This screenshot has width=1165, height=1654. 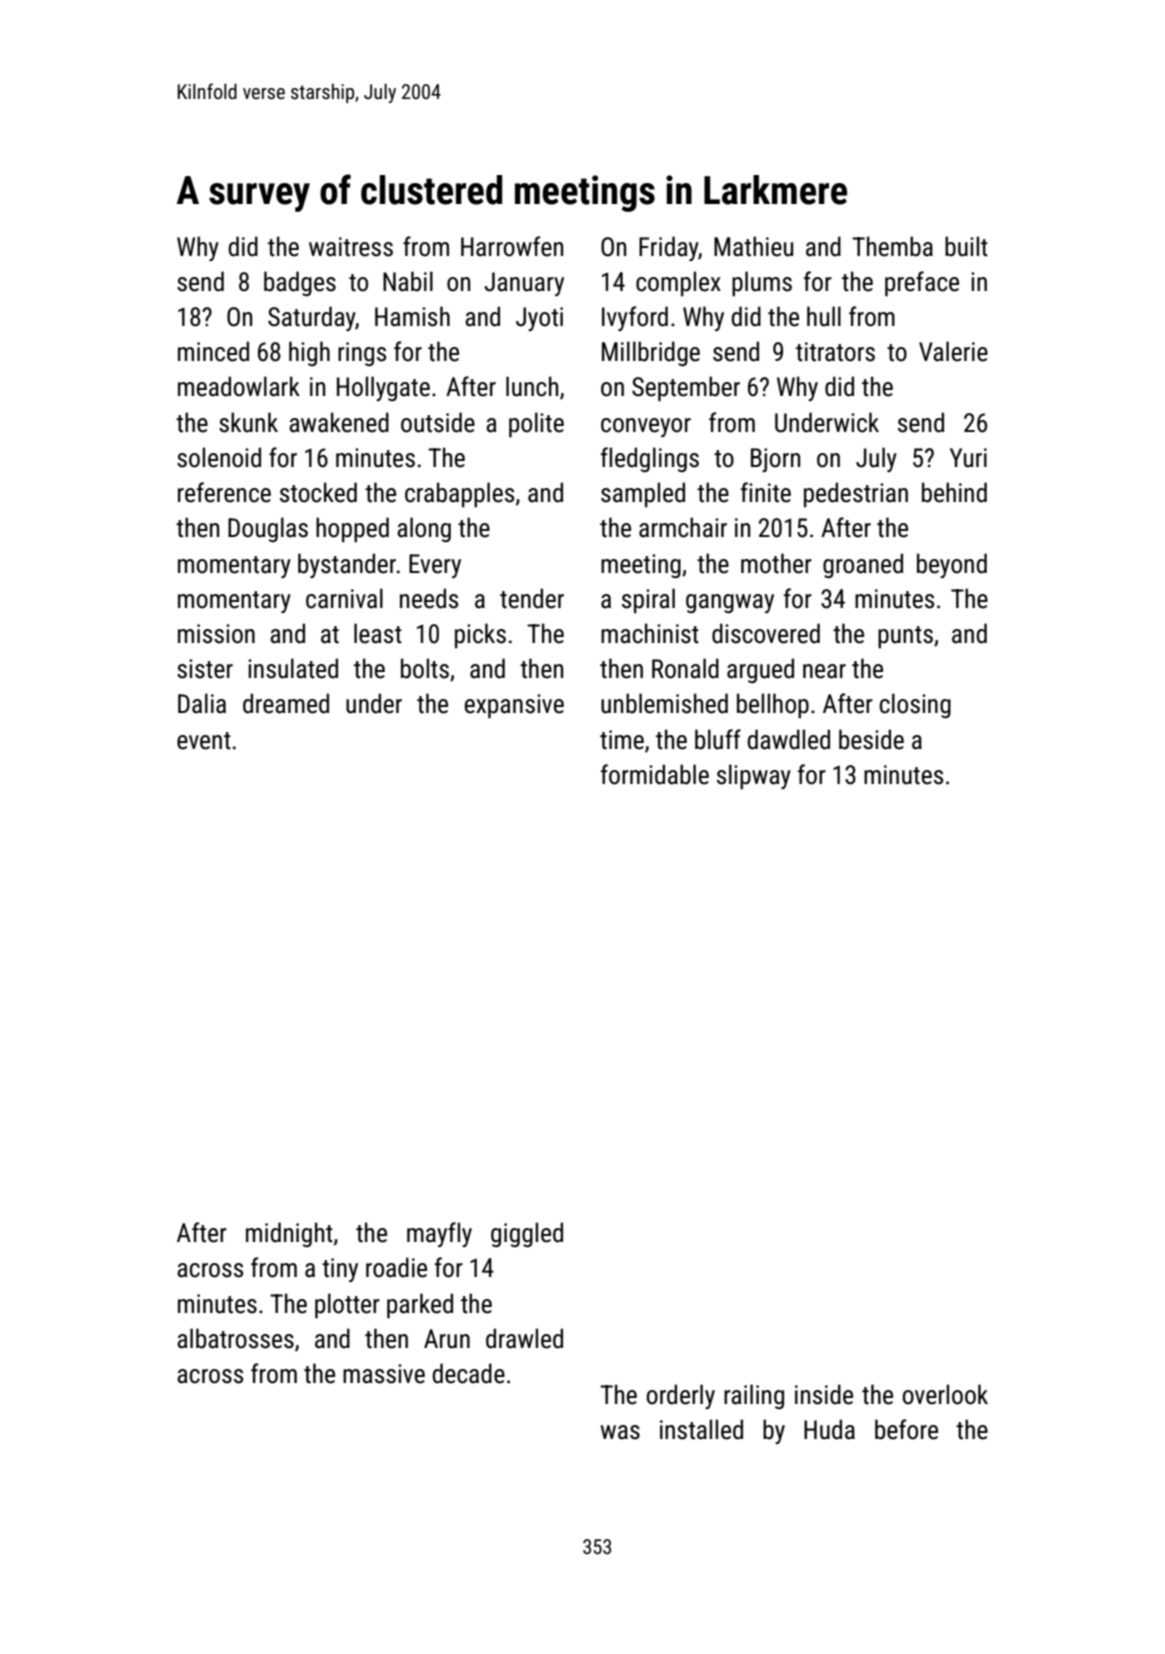 What do you see at coordinates (300, 283) in the screenshot?
I see `badges` at bounding box center [300, 283].
